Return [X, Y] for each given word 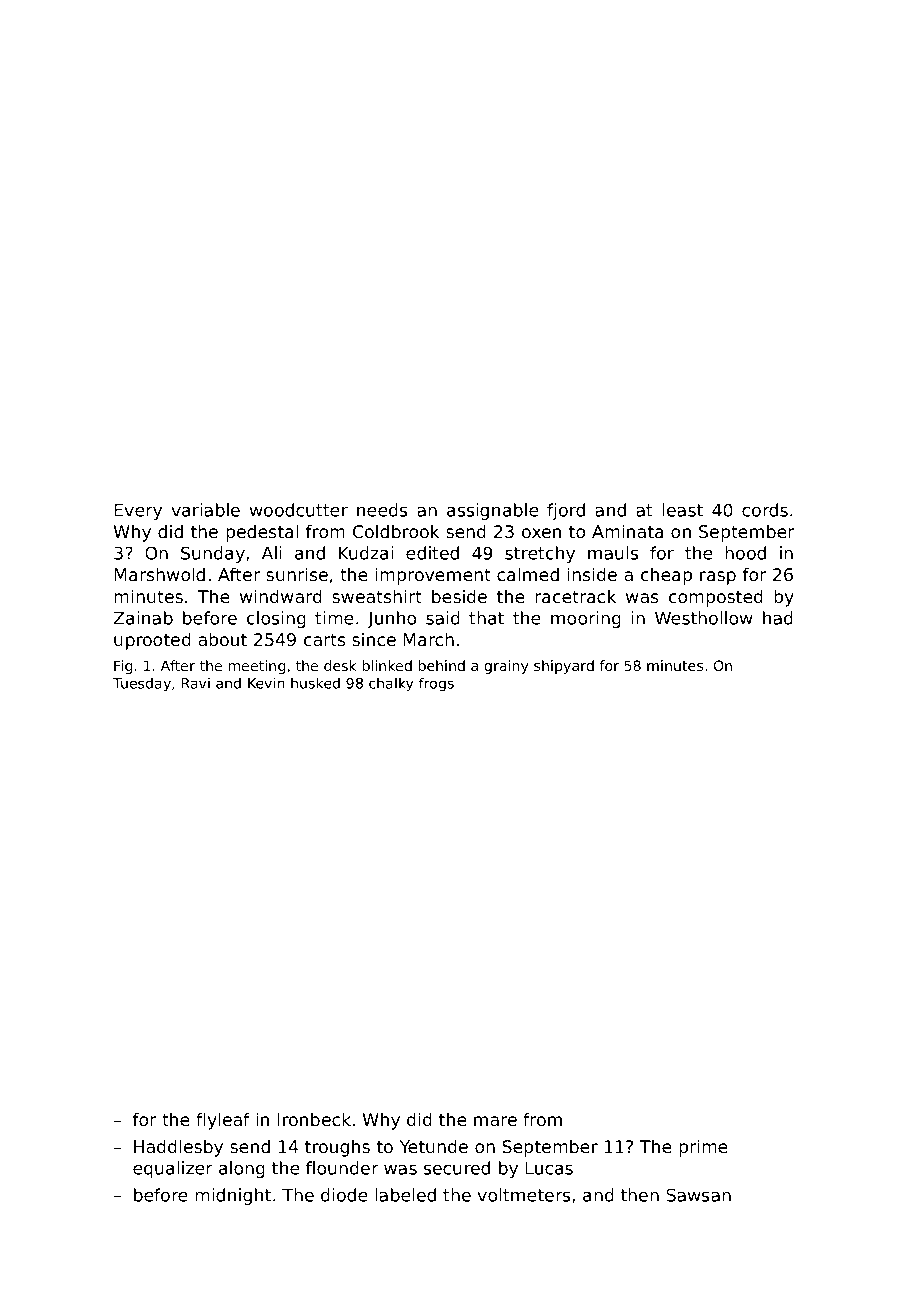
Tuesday [142, 684]
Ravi [196, 683]
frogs [436, 684]
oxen [541, 533]
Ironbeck [314, 1119]
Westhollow [704, 618]
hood [745, 553]
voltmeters [523, 1195]
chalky [391, 685]
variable [205, 510]
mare [495, 1121]
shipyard [564, 667]
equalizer [172, 1169]
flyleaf [223, 1121]
